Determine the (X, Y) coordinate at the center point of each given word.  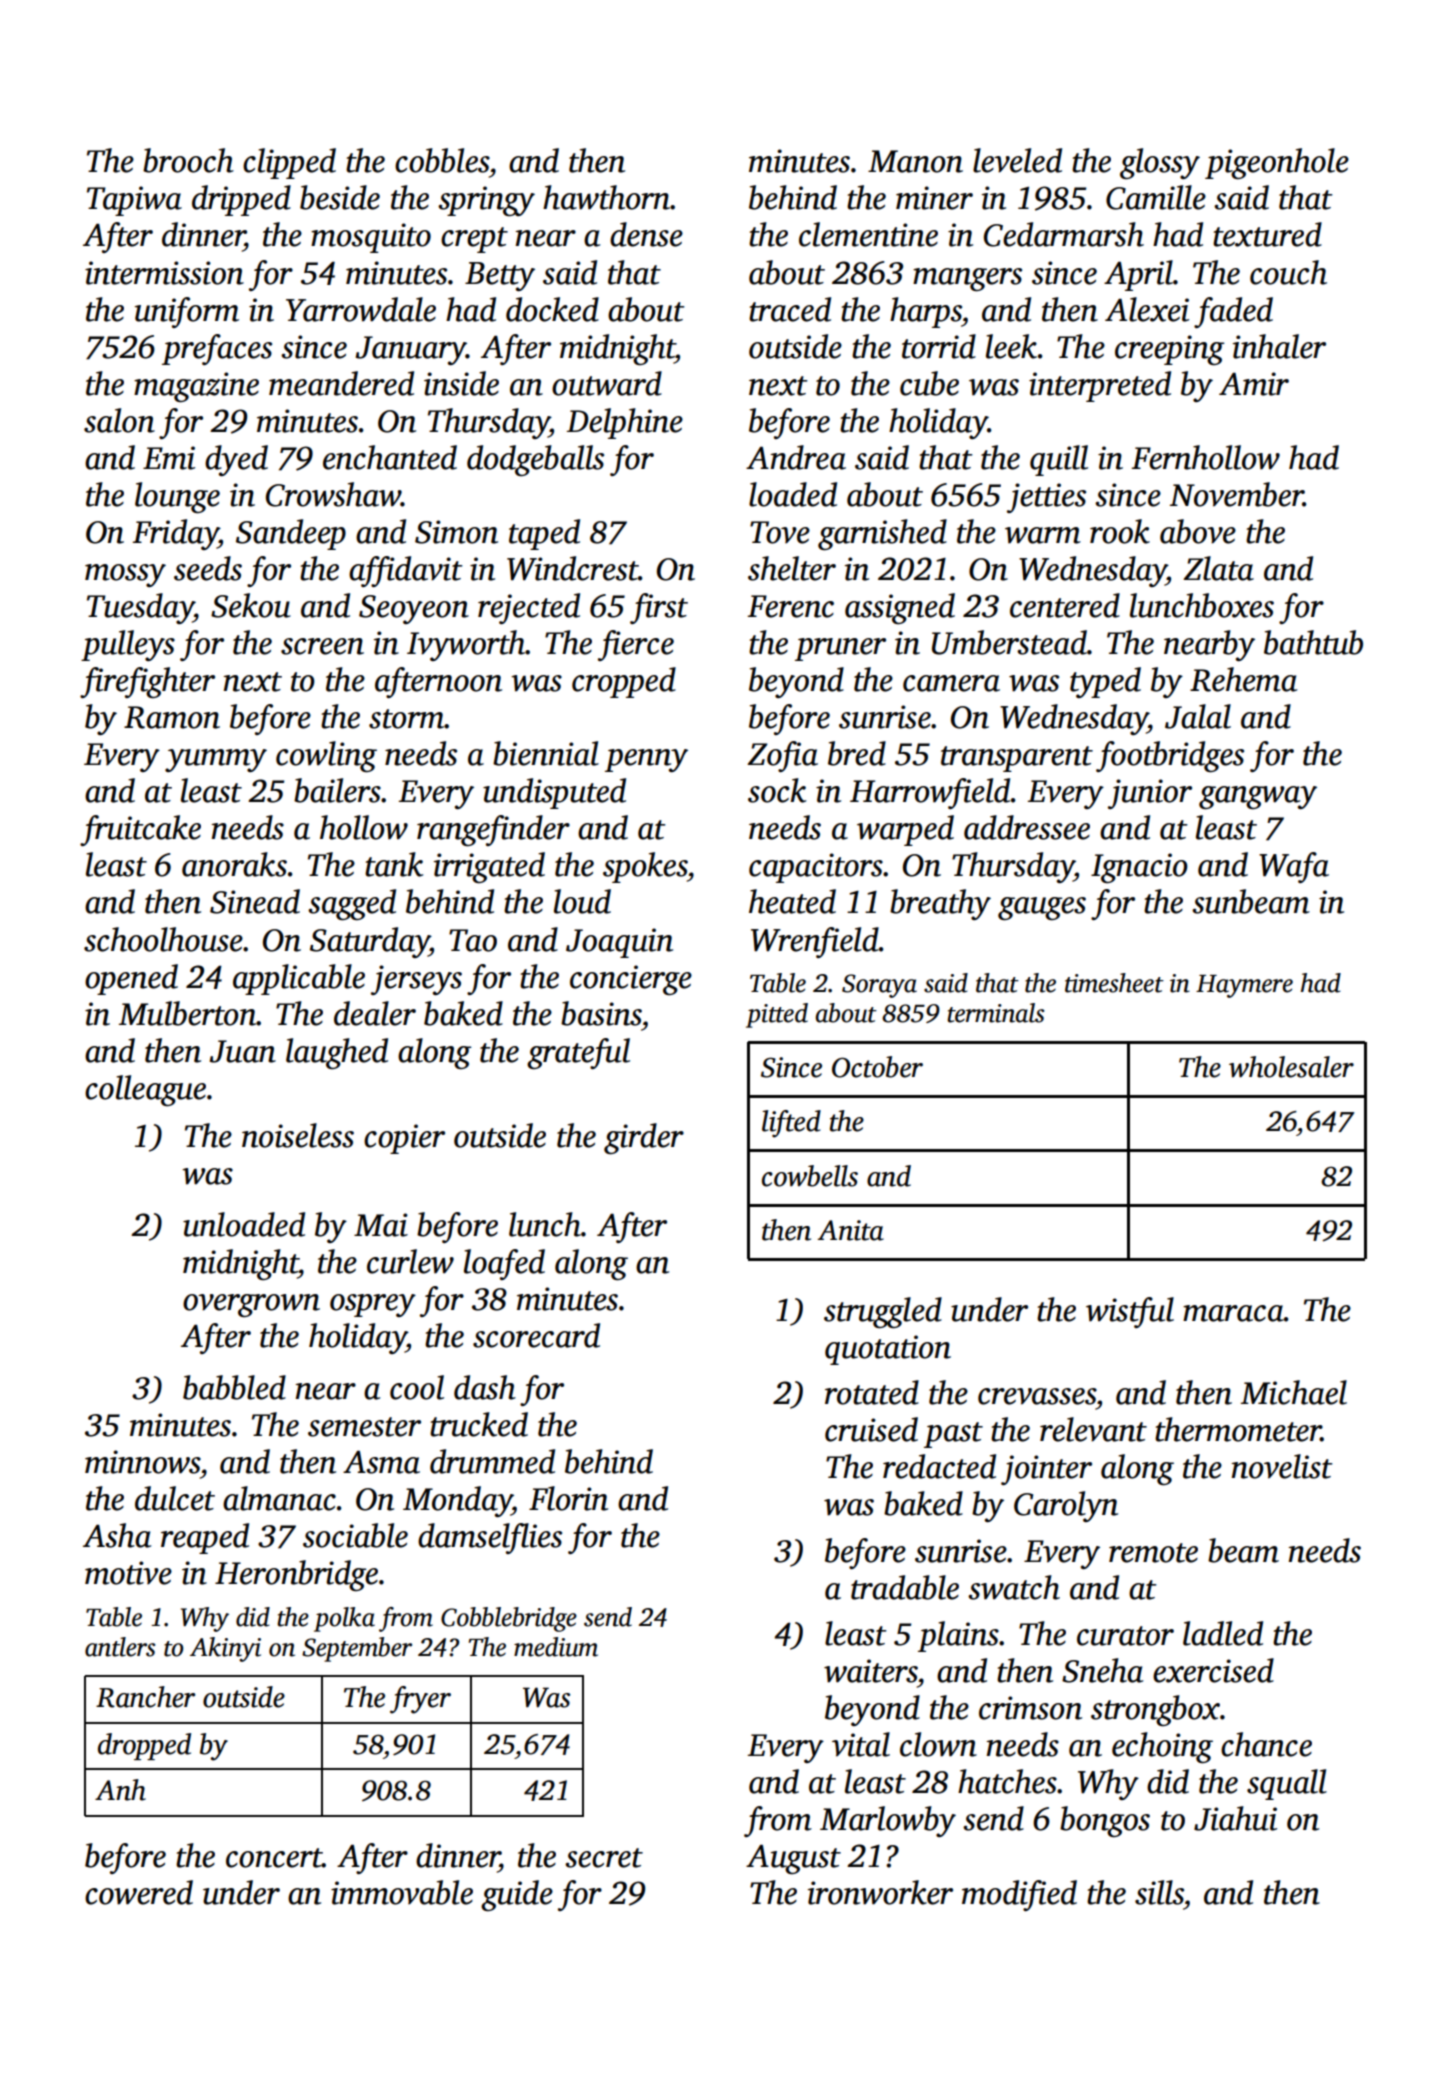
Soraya (879, 986)
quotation (888, 1350)
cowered (139, 1892)
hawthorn (606, 197)
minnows (142, 1462)
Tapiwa (134, 201)
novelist (1281, 1466)
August (793, 1859)
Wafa (1294, 867)
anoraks (234, 864)
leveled (1017, 160)
